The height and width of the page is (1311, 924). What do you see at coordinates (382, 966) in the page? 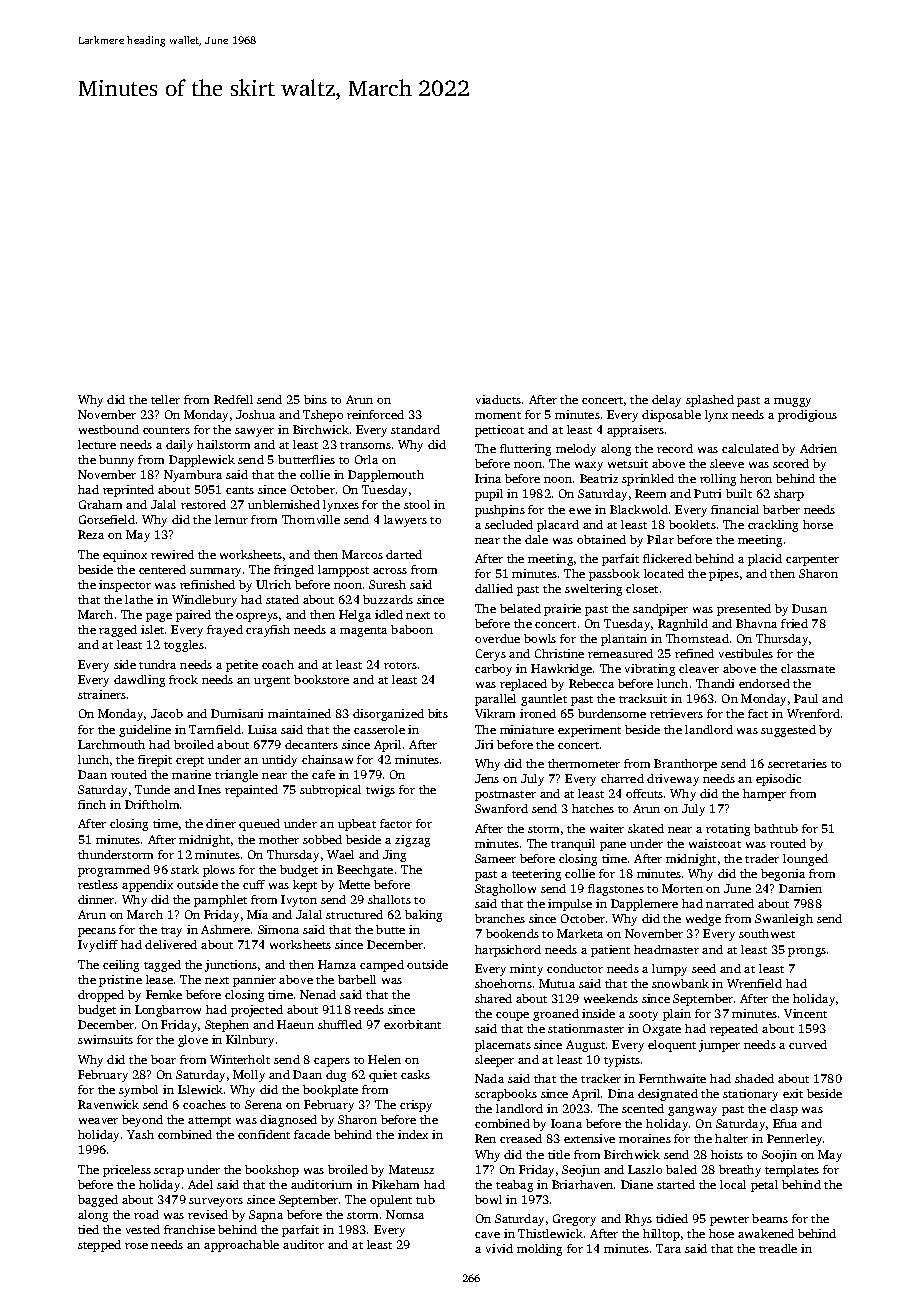
I see `camped` at bounding box center [382, 966].
